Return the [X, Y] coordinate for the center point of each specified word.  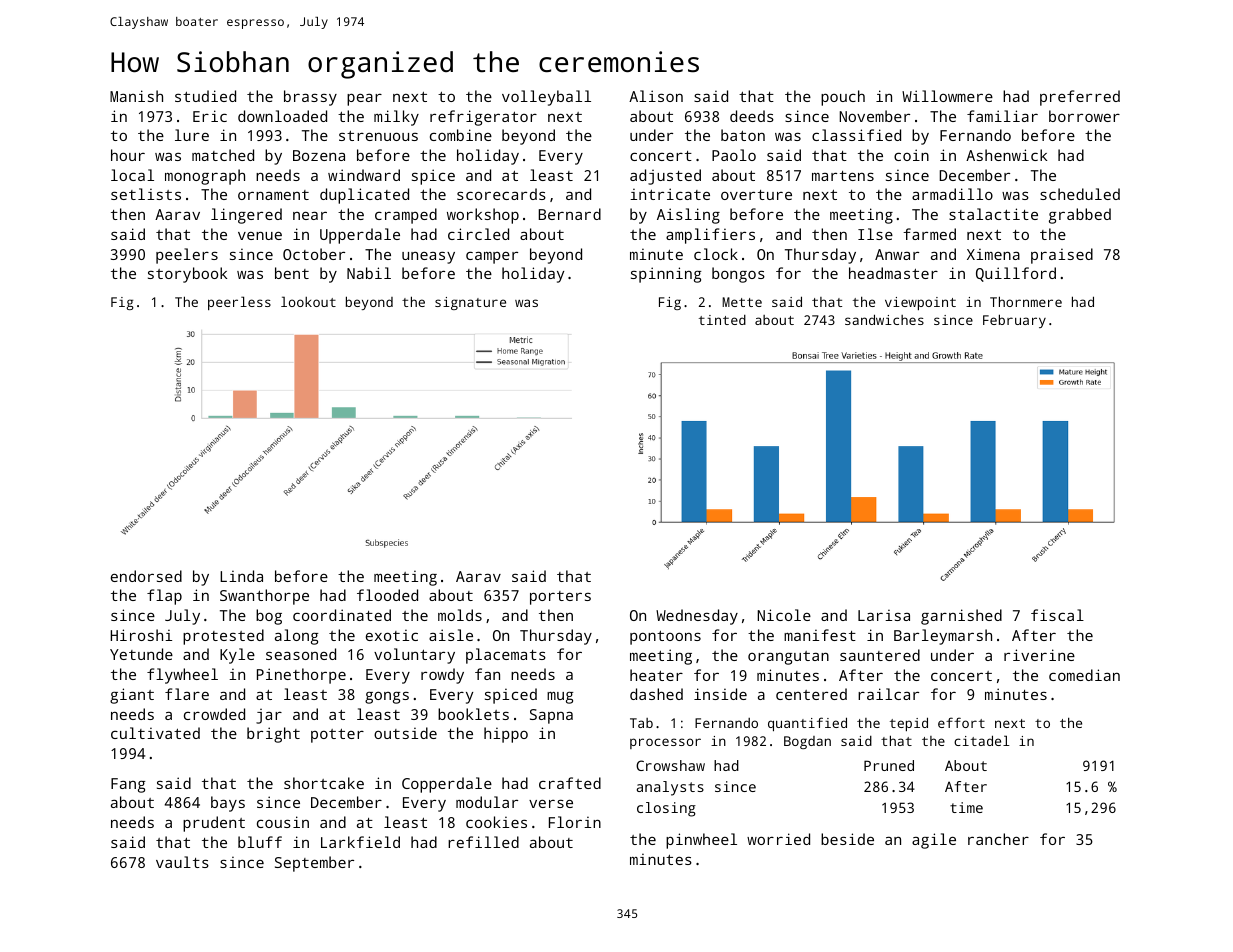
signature [470, 303]
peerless [239, 303]
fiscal [1057, 615]
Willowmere [947, 96]
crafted [570, 783]
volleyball [546, 98]
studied [205, 96]
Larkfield [360, 842]
